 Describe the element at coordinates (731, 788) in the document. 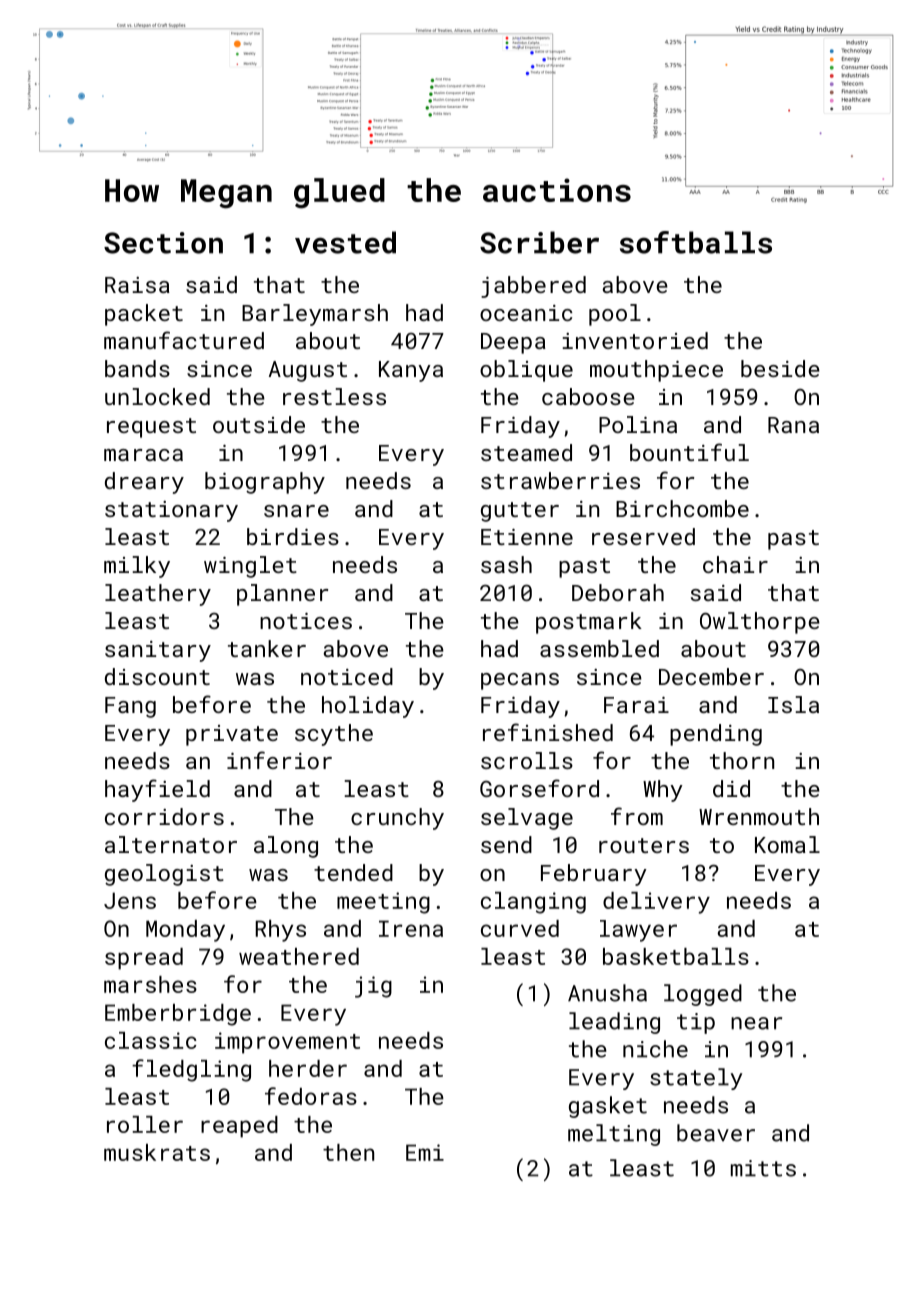

I see `did` at that location.
